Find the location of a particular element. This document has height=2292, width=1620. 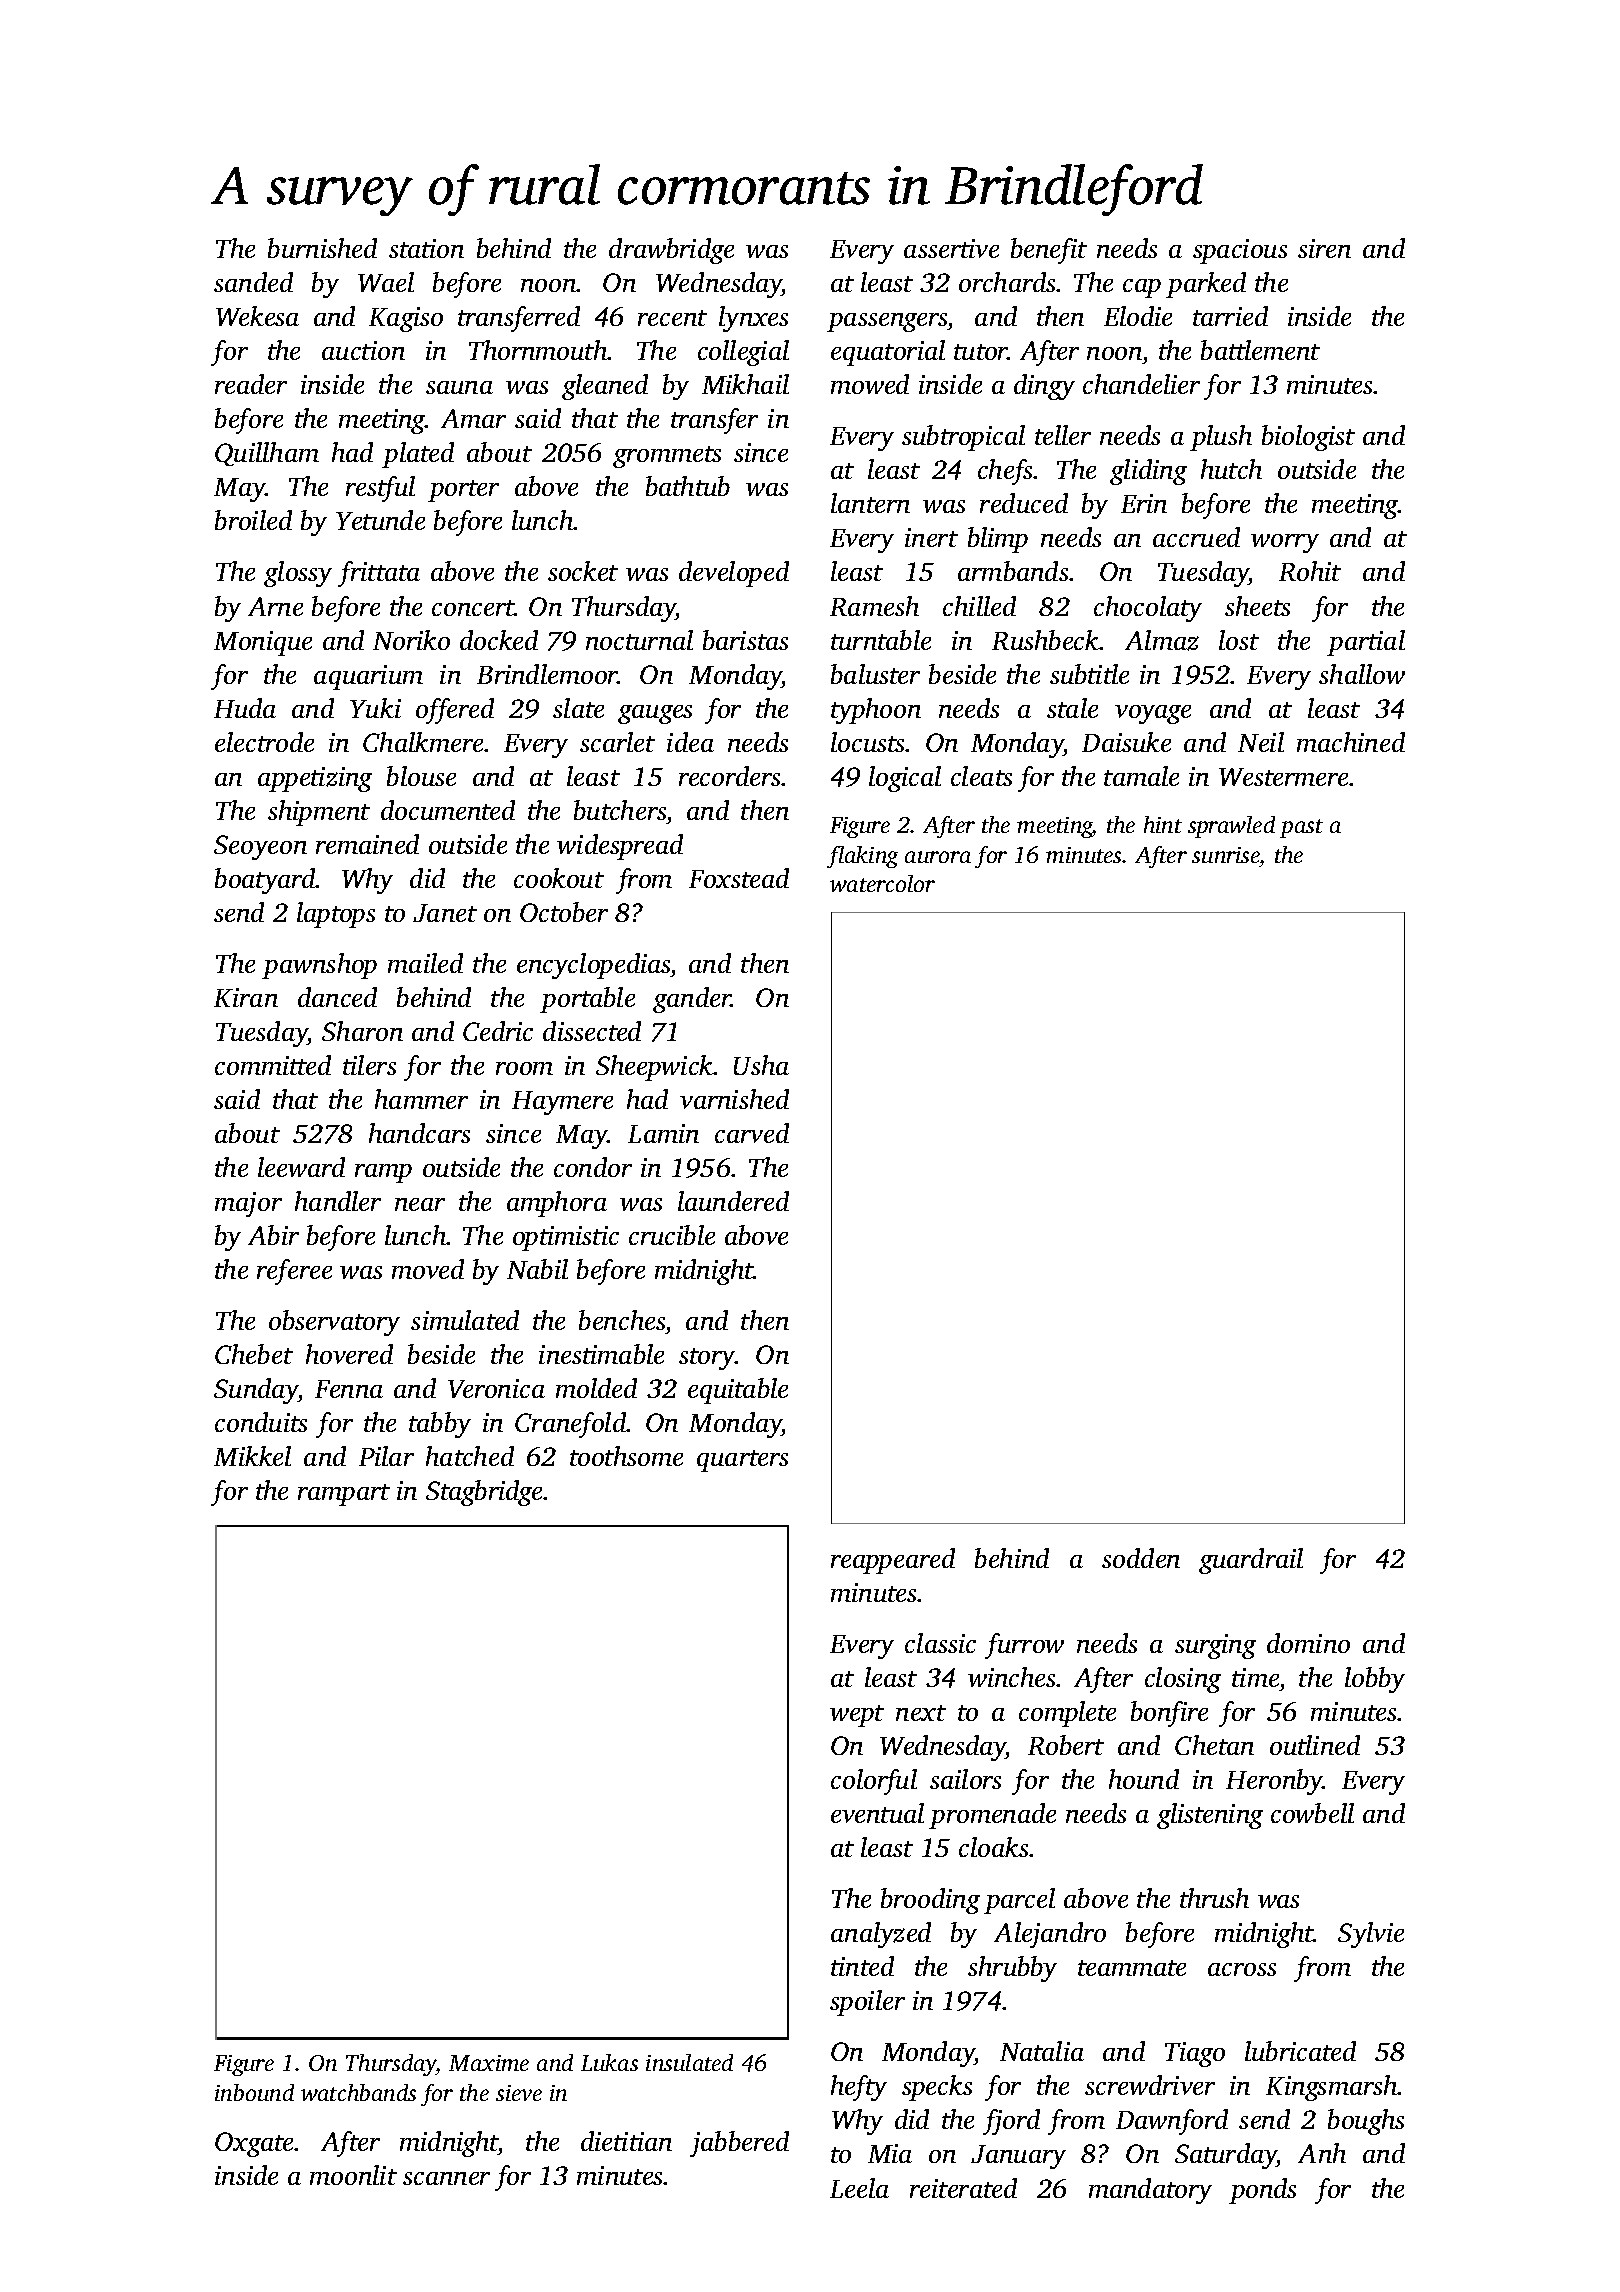

drawbridge is located at coordinates (671, 251).
